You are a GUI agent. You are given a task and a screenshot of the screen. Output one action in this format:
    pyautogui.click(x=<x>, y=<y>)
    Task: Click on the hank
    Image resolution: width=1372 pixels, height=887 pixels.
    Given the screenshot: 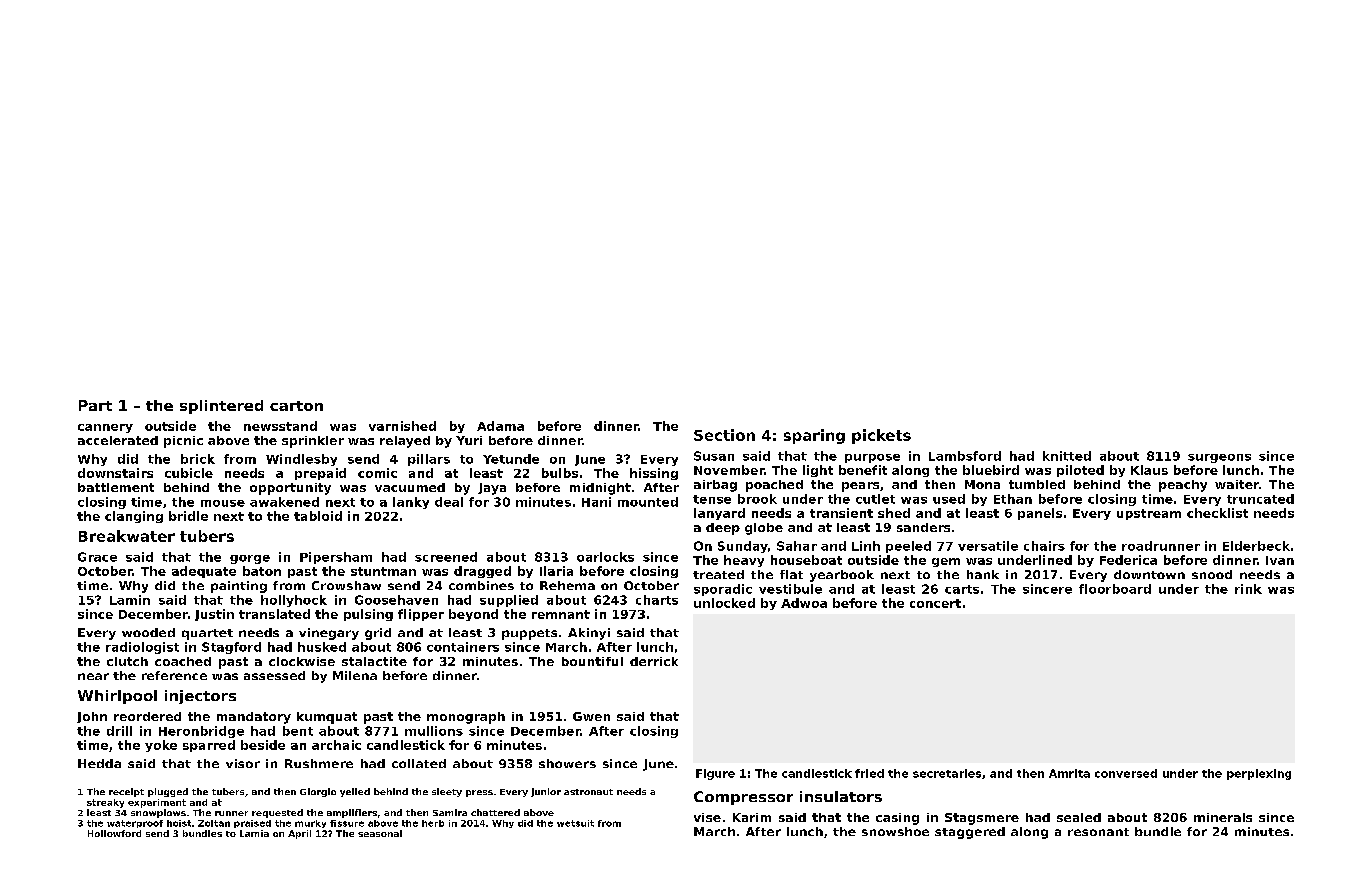 What is the action you would take?
    pyautogui.click(x=983, y=574)
